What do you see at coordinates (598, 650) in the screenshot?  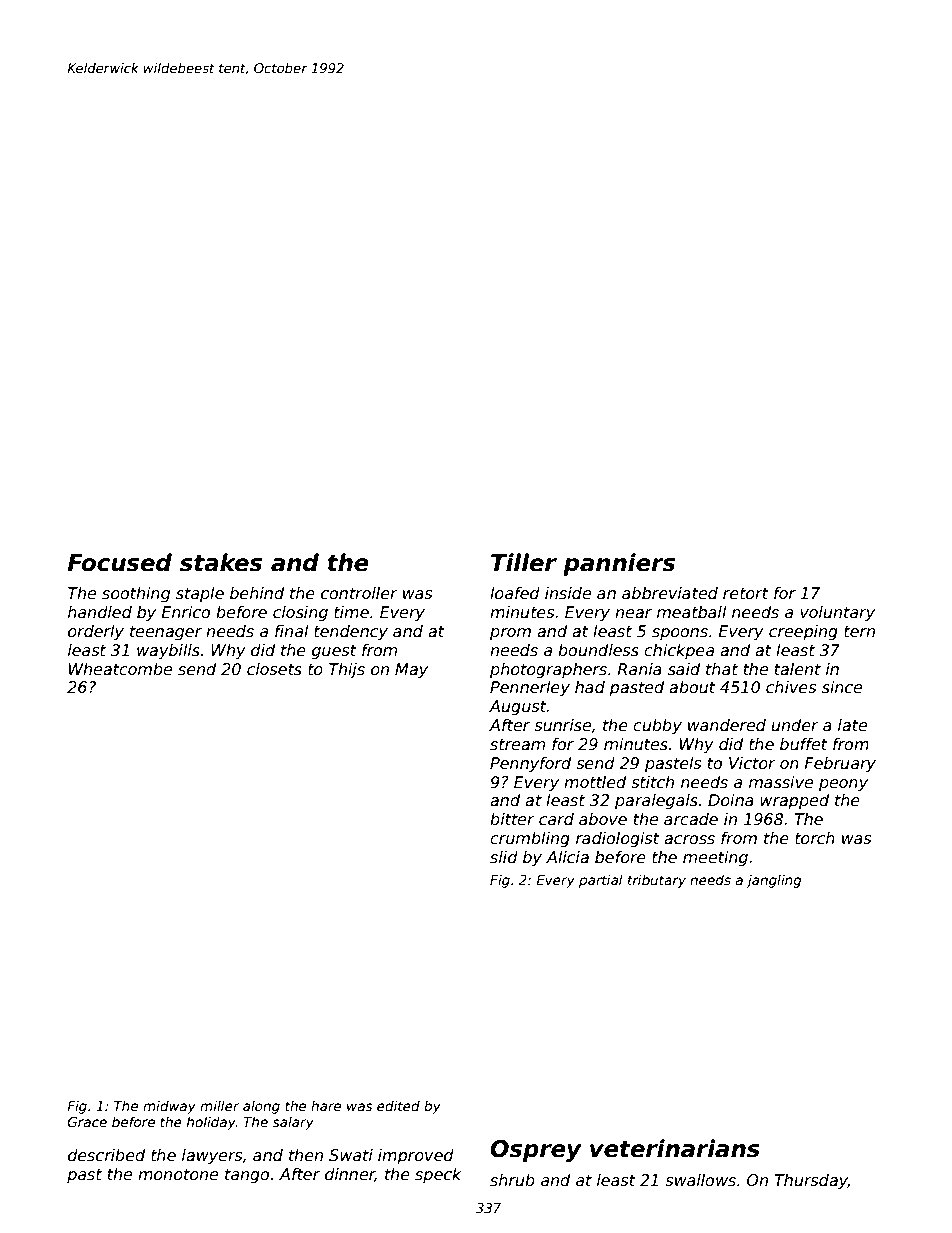 I see `boundless` at bounding box center [598, 650].
